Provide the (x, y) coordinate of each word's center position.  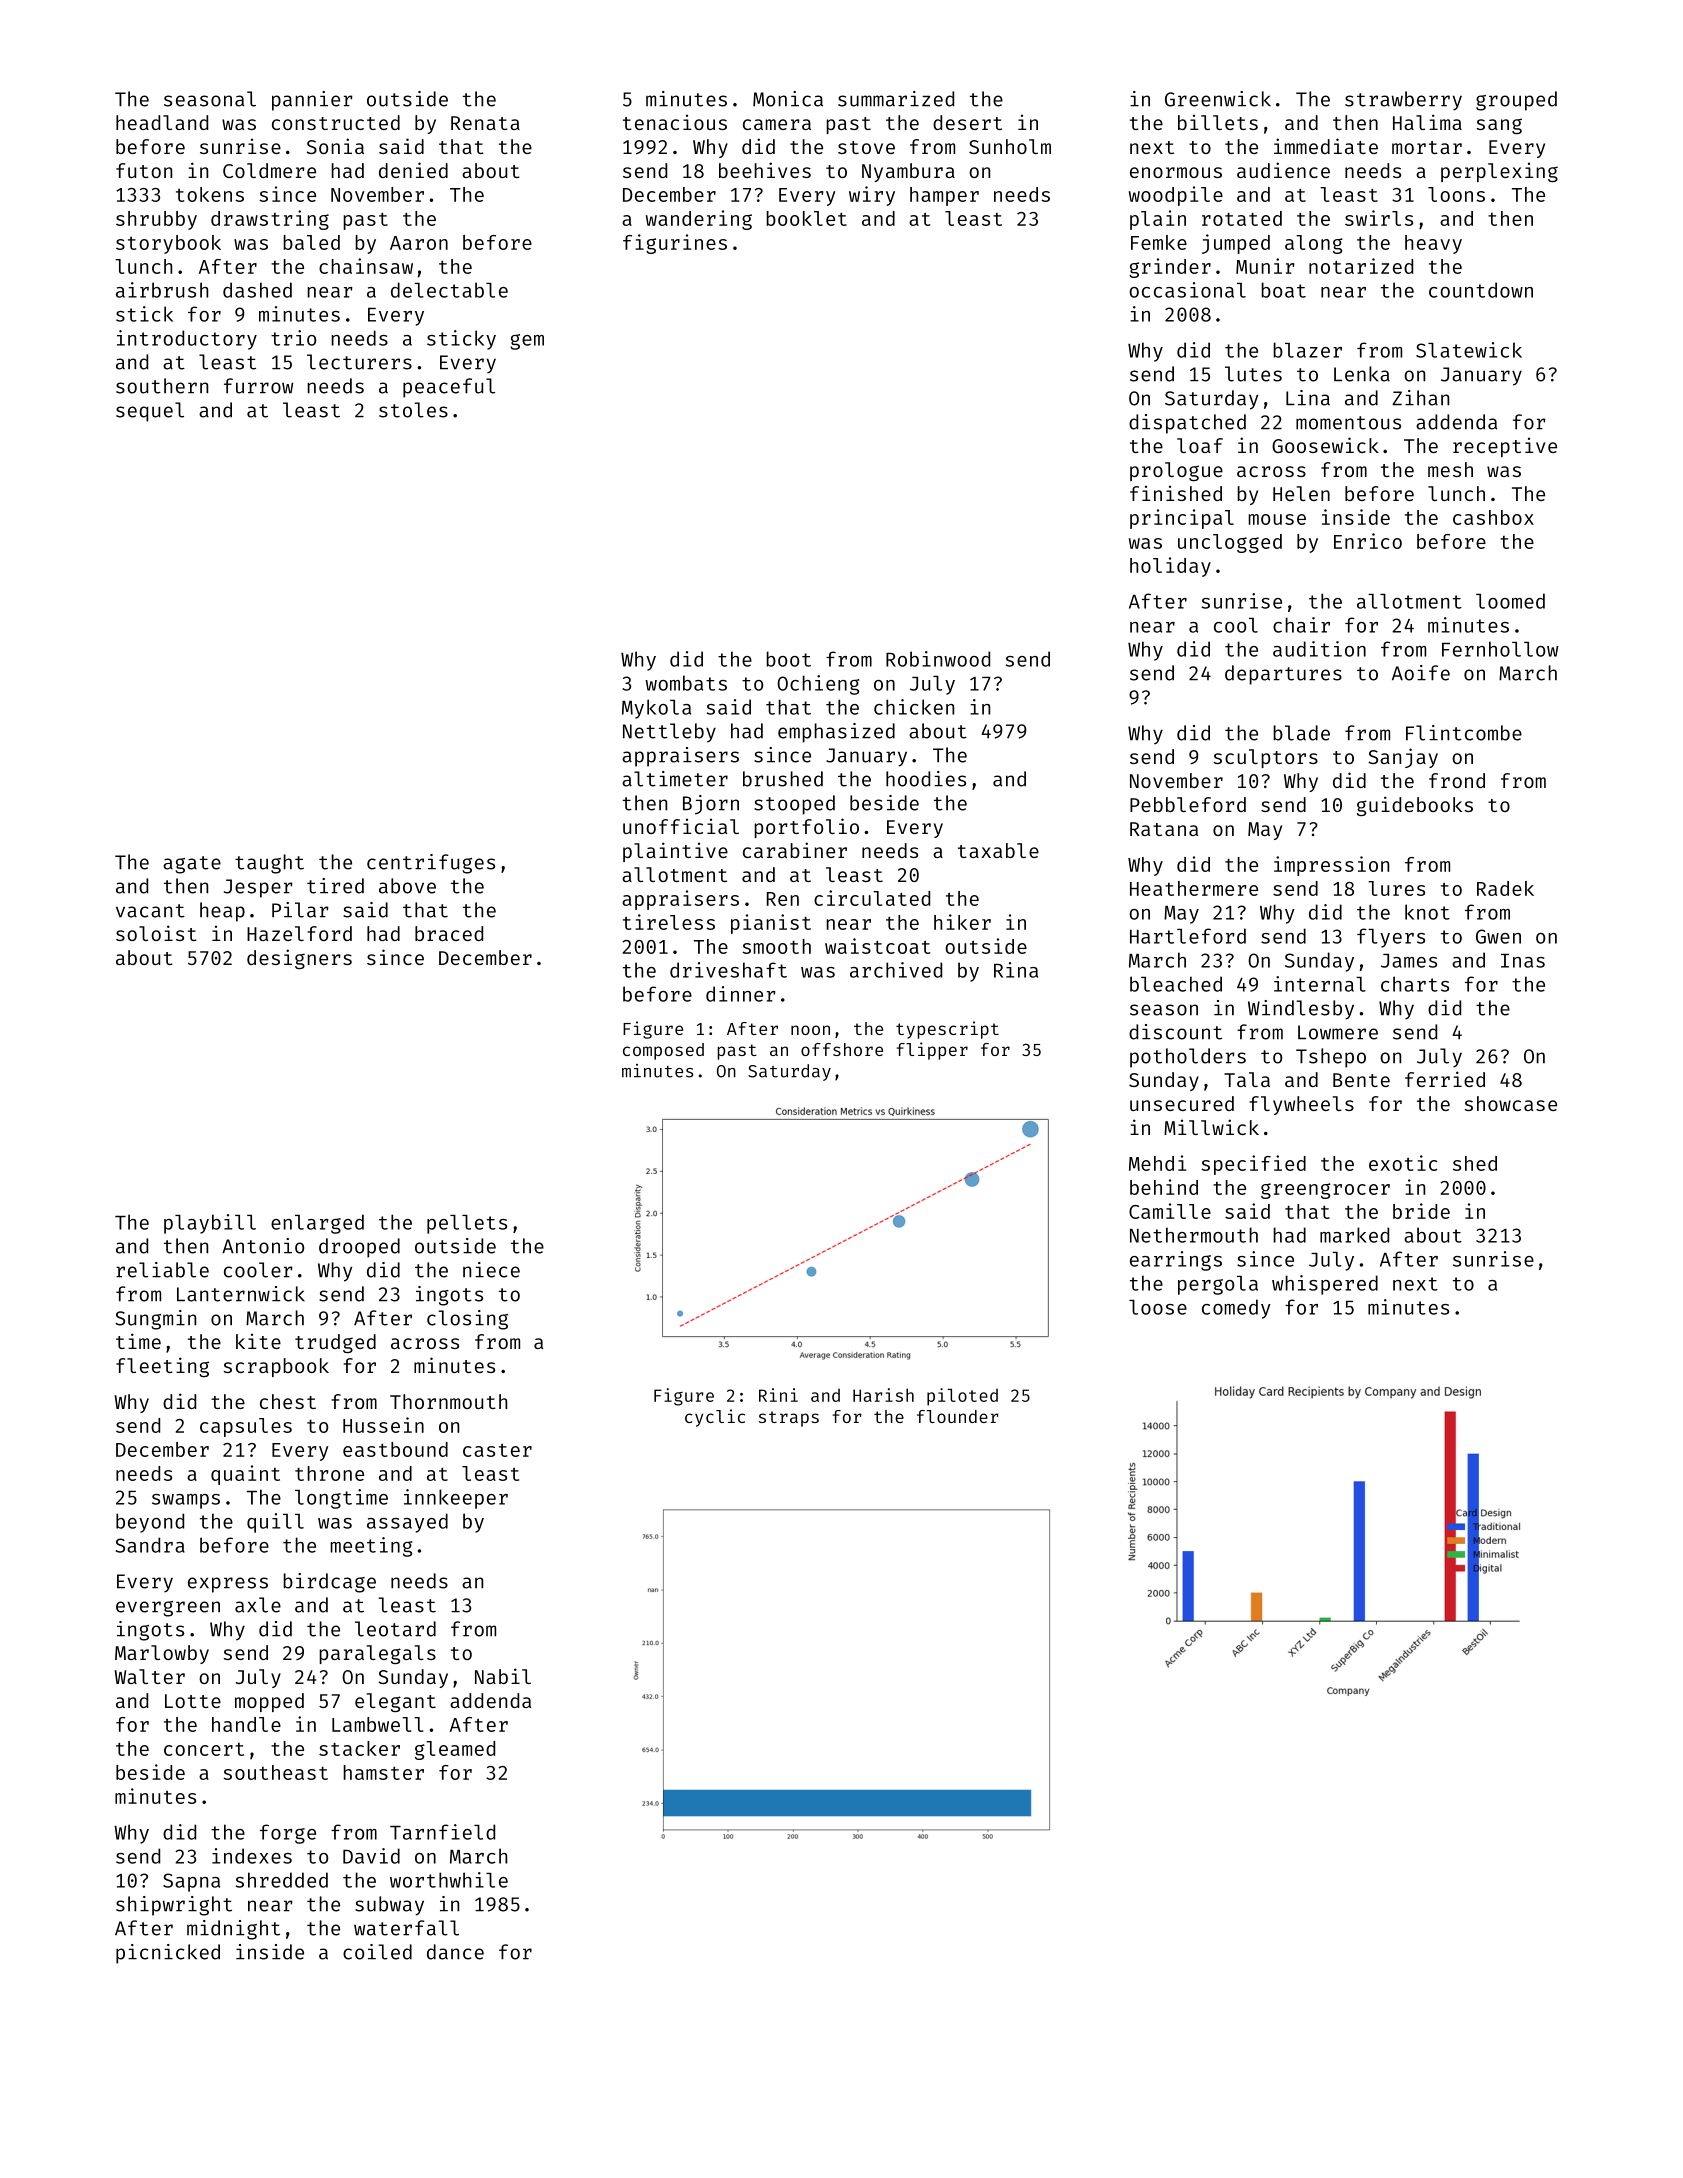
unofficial (681, 826)
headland (162, 122)
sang (1499, 126)
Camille (1170, 1211)
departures (1283, 675)
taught (269, 864)
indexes (252, 1856)
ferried (1445, 1079)
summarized (896, 99)
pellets (467, 1224)
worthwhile (449, 1880)
